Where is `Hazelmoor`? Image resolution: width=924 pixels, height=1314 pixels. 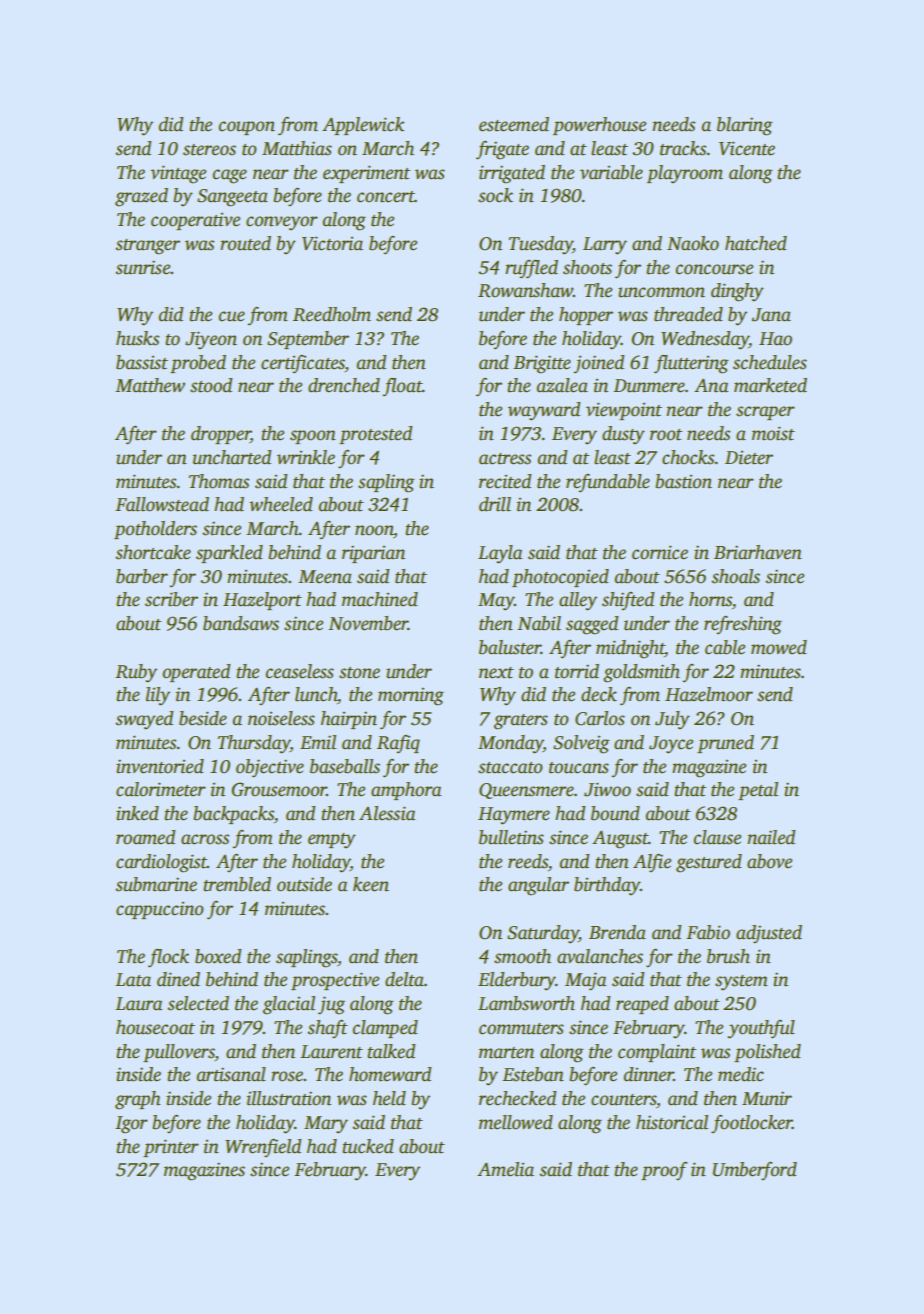
Hazelmoor is located at coordinates (709, 694).
